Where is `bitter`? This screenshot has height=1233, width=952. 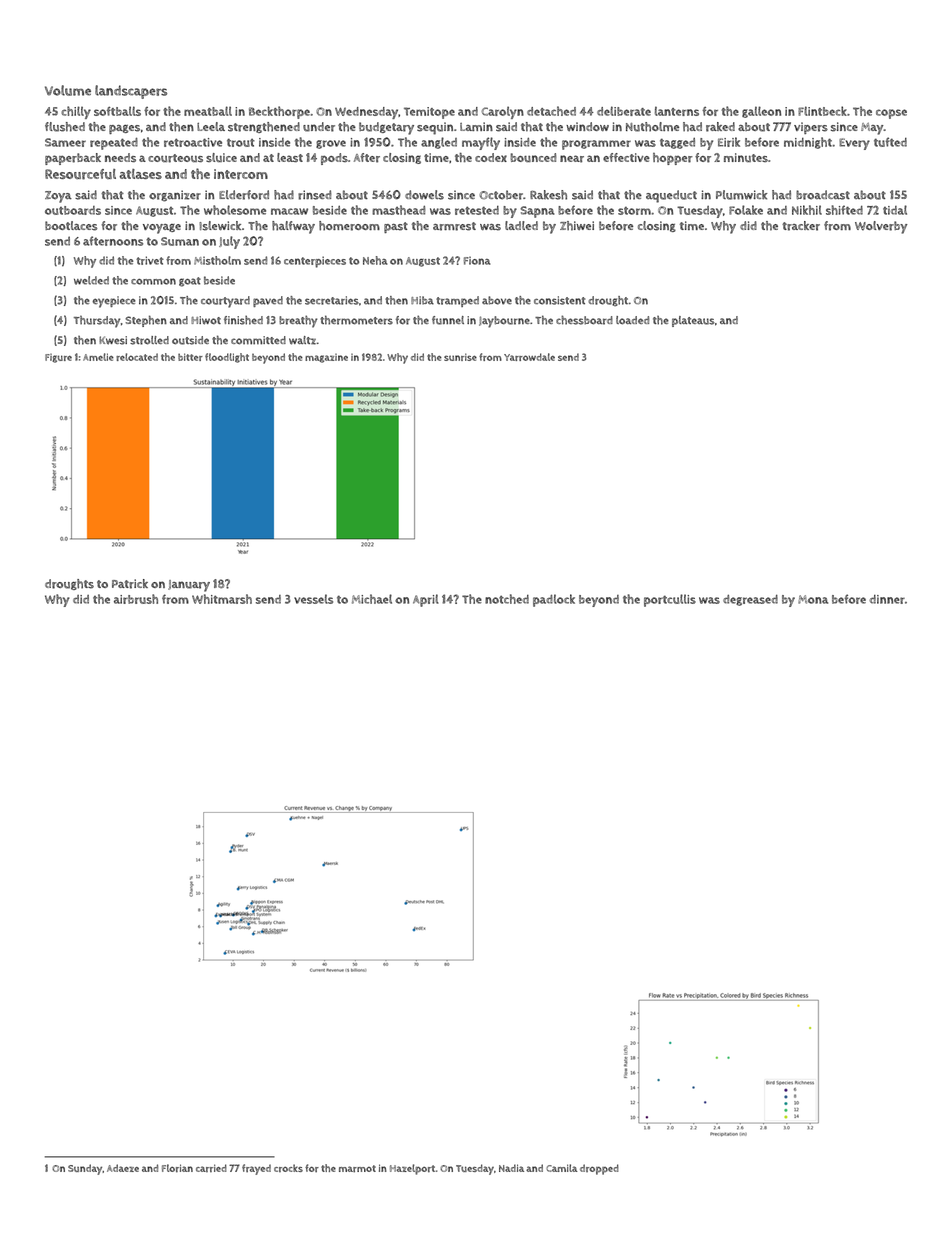
bitter is located at coordinates (190, 357).
